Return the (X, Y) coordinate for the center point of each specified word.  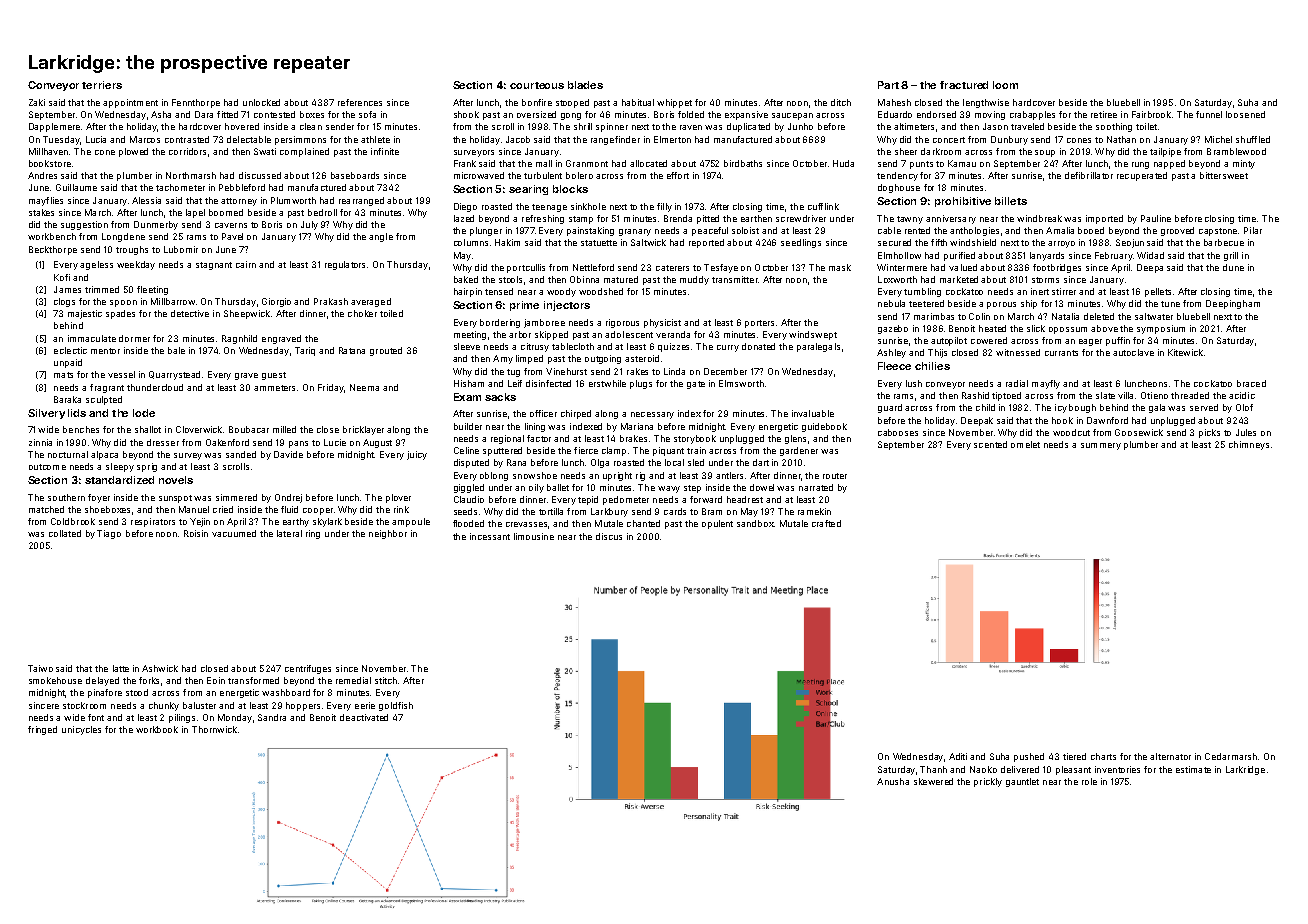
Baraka (67, 399)
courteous (537, 85)
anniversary (951, 219)
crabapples (1032, 115)
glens (795, 439)
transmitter (735, 279)
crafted (826, 523)
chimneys (1249, 445)
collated (65, 533)
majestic (85, 314)
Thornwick (214, 729)
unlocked (261, 102)
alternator (1170, 756)
